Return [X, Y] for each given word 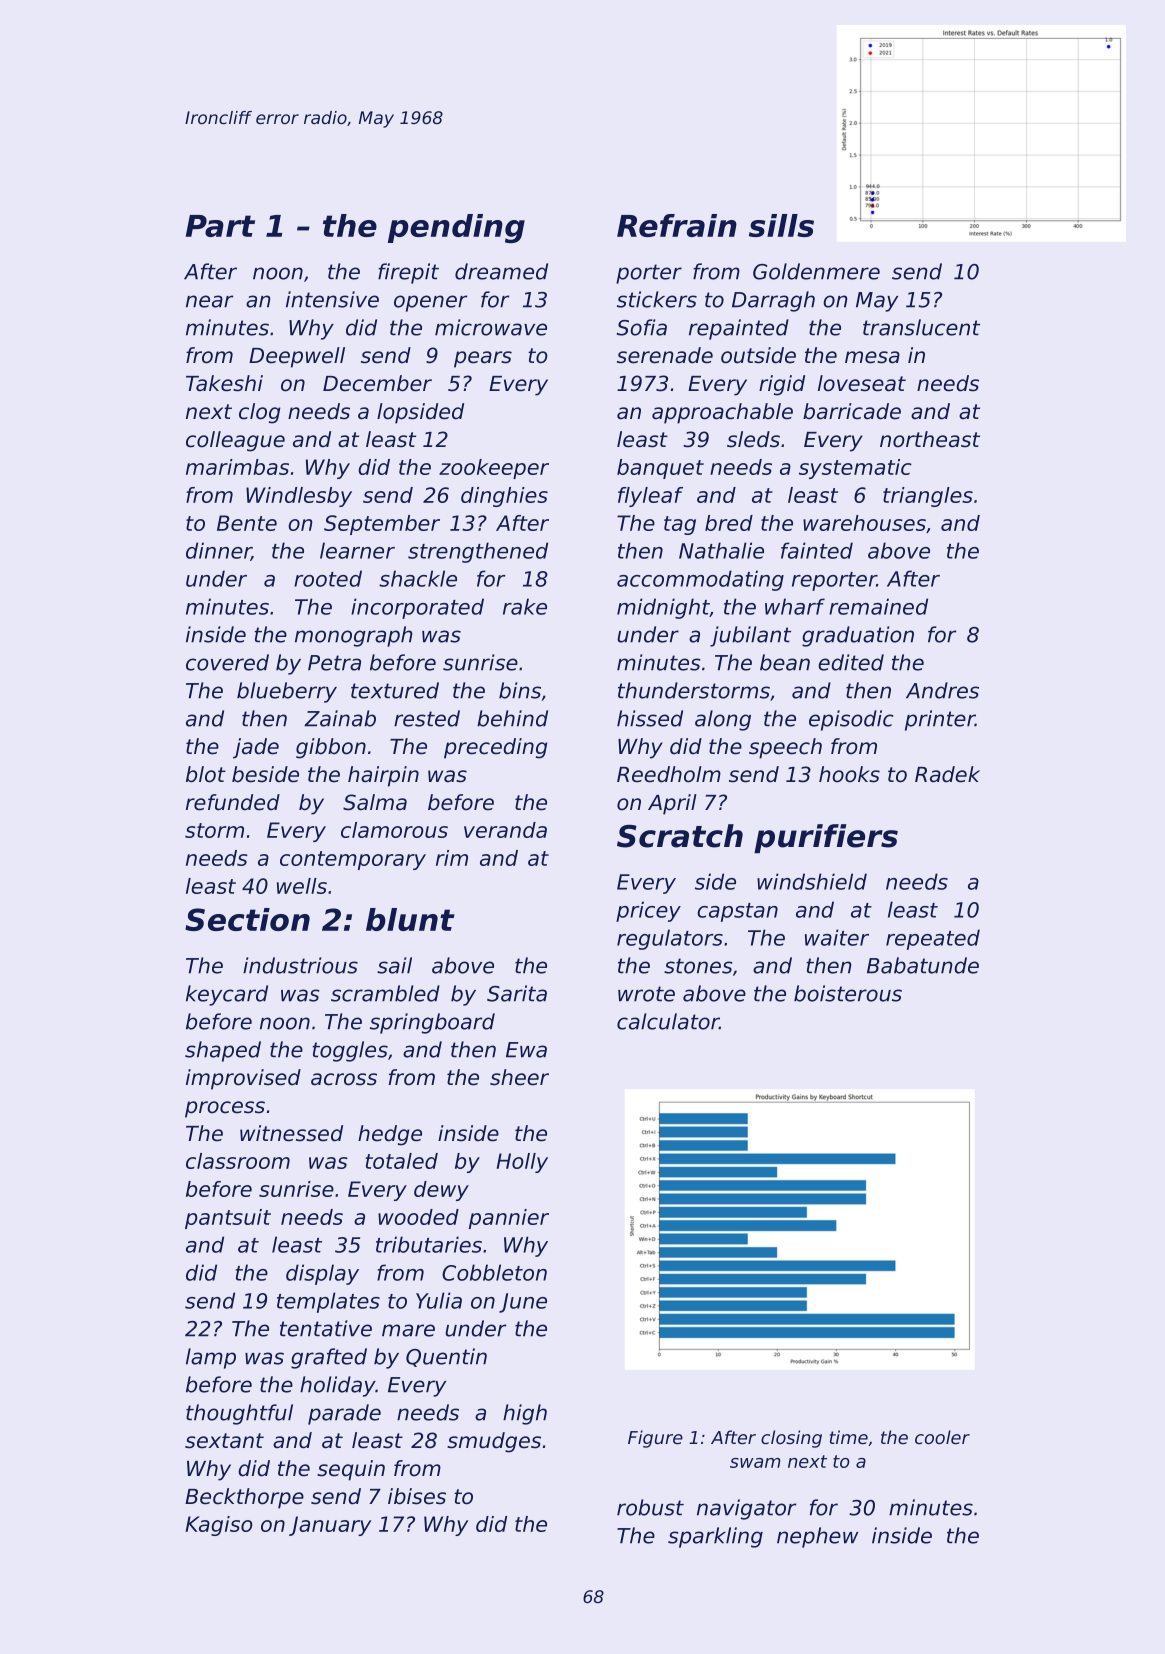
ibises [417, 1496]
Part [220, 226]
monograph [354, 636]
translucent [921, 327]
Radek [947, 774]
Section [247, 919]
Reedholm [669, 774]
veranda [505, 830]
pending [456, 228]
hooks [849, 774]
